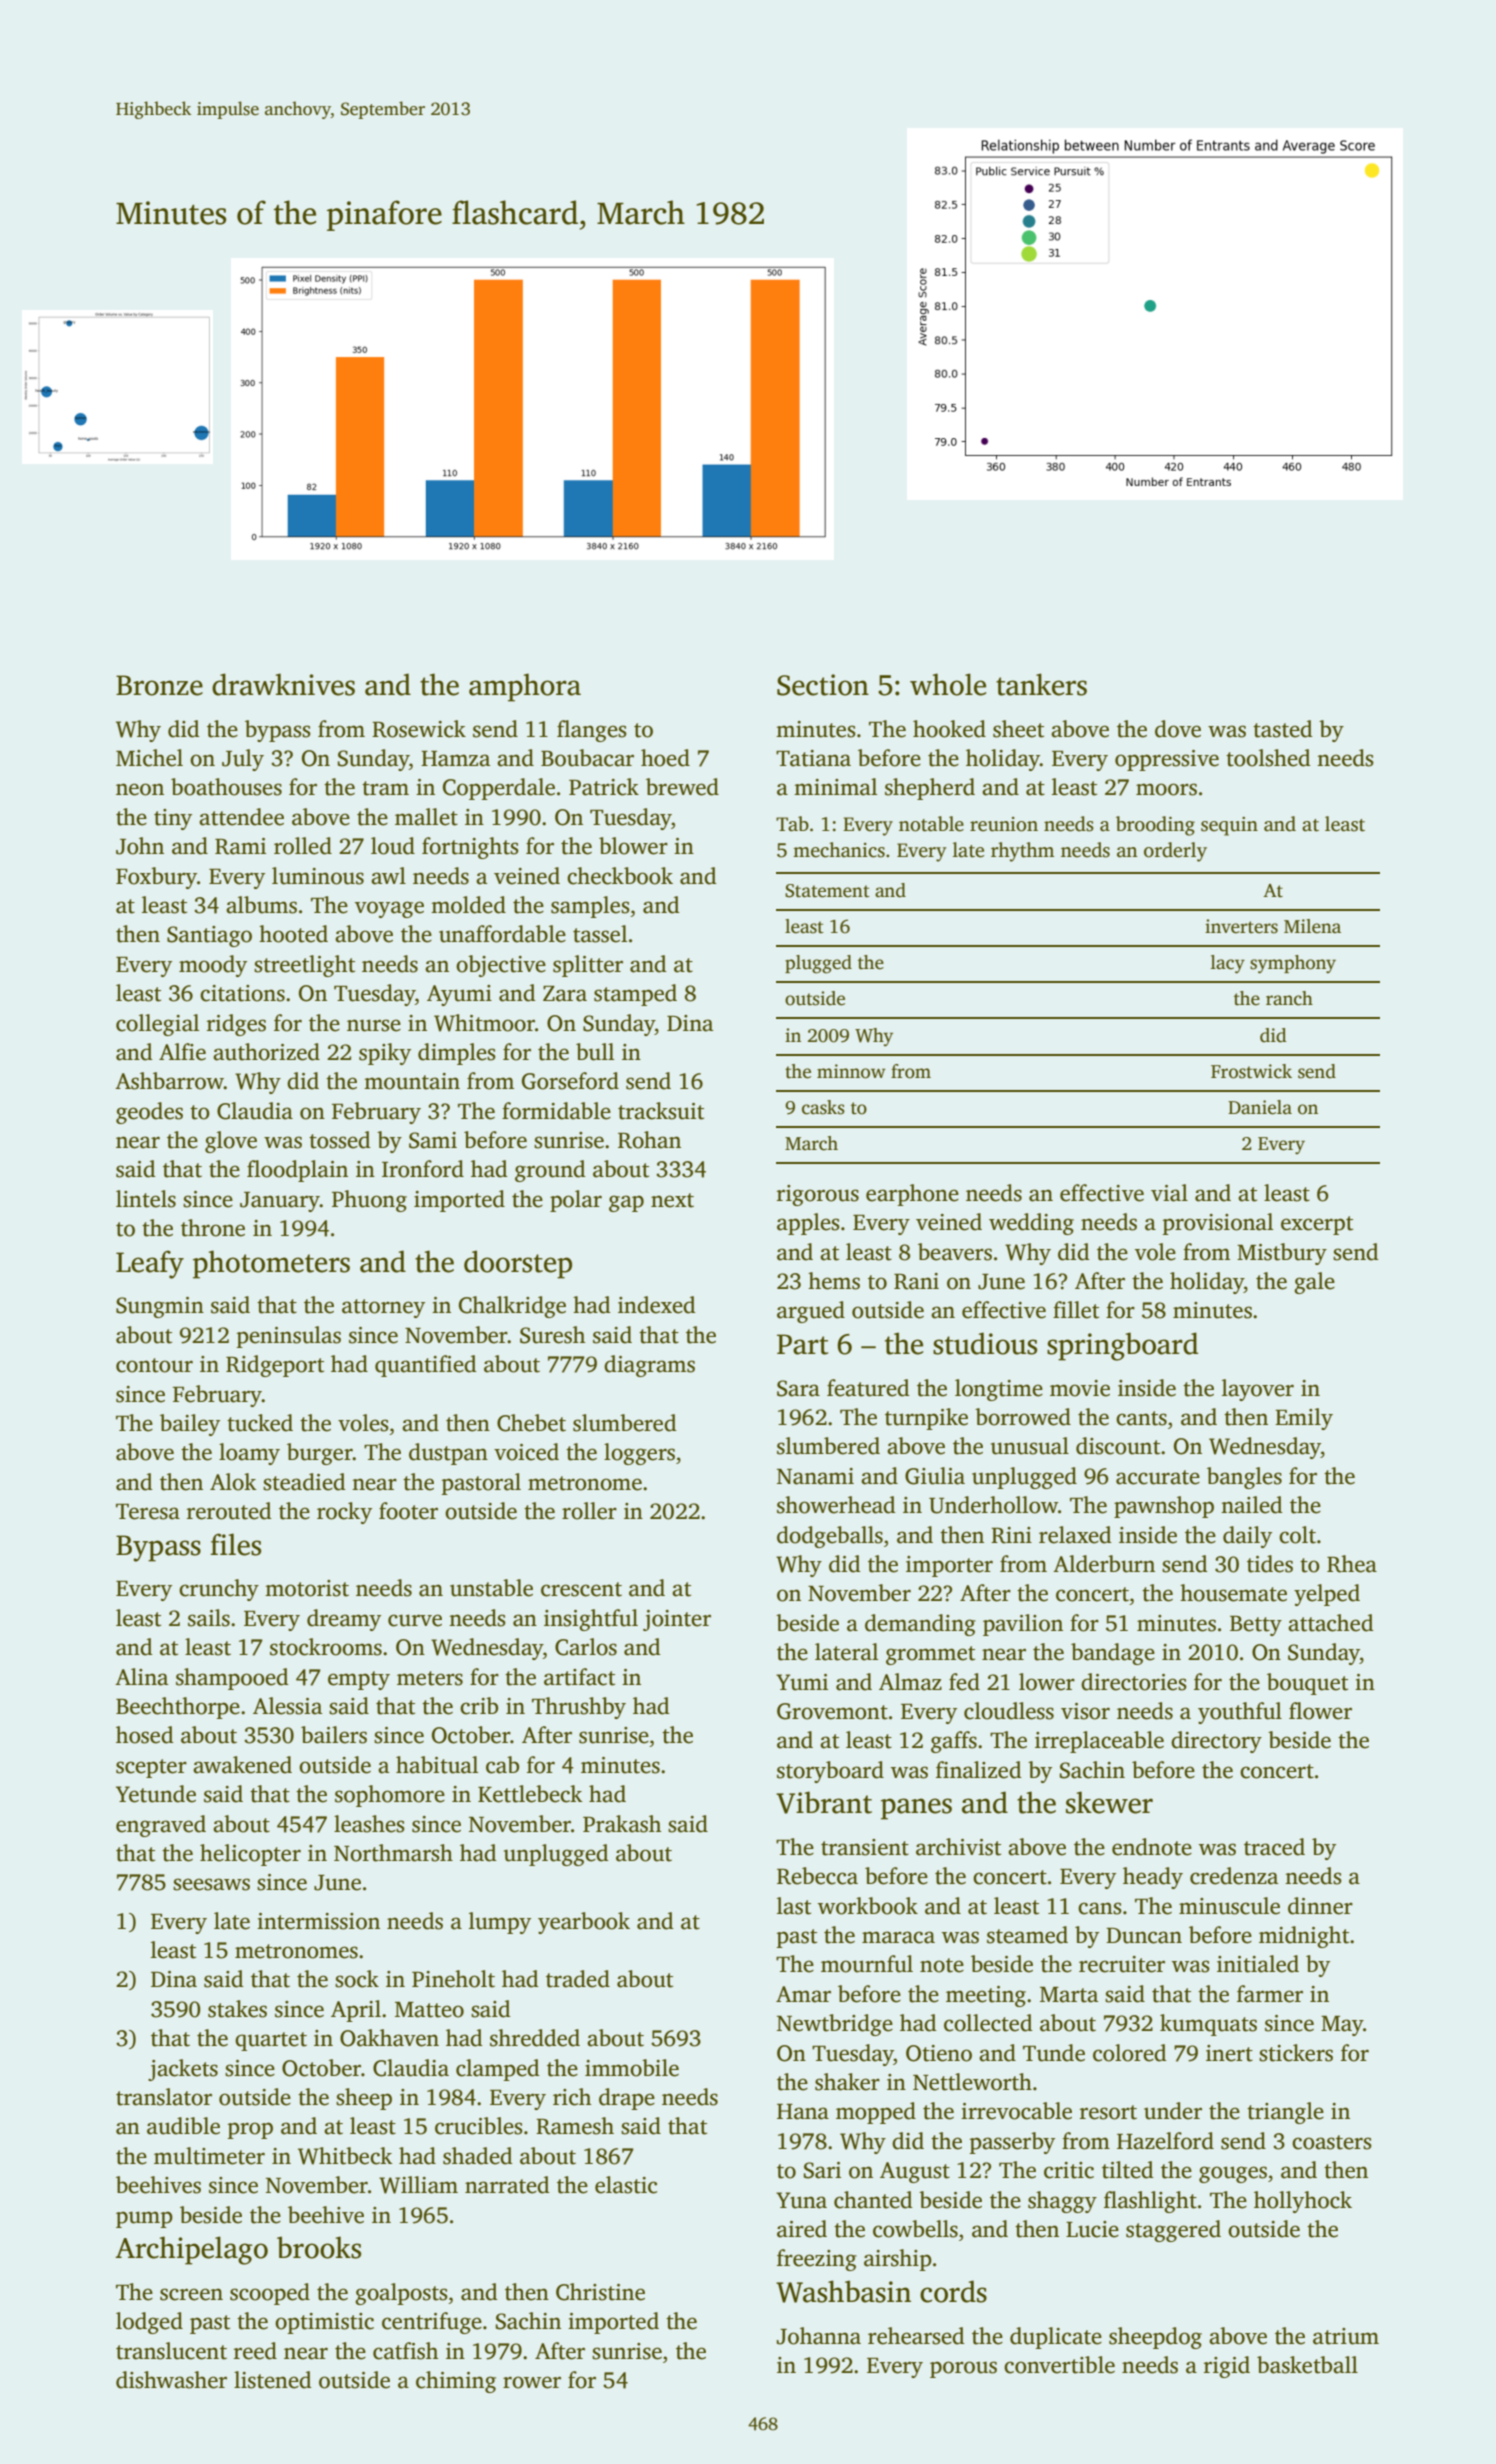  What do you see at coordinates (657, 1305) in the screenshot?
I see `indexed` at bounding box center [657, 1305].
